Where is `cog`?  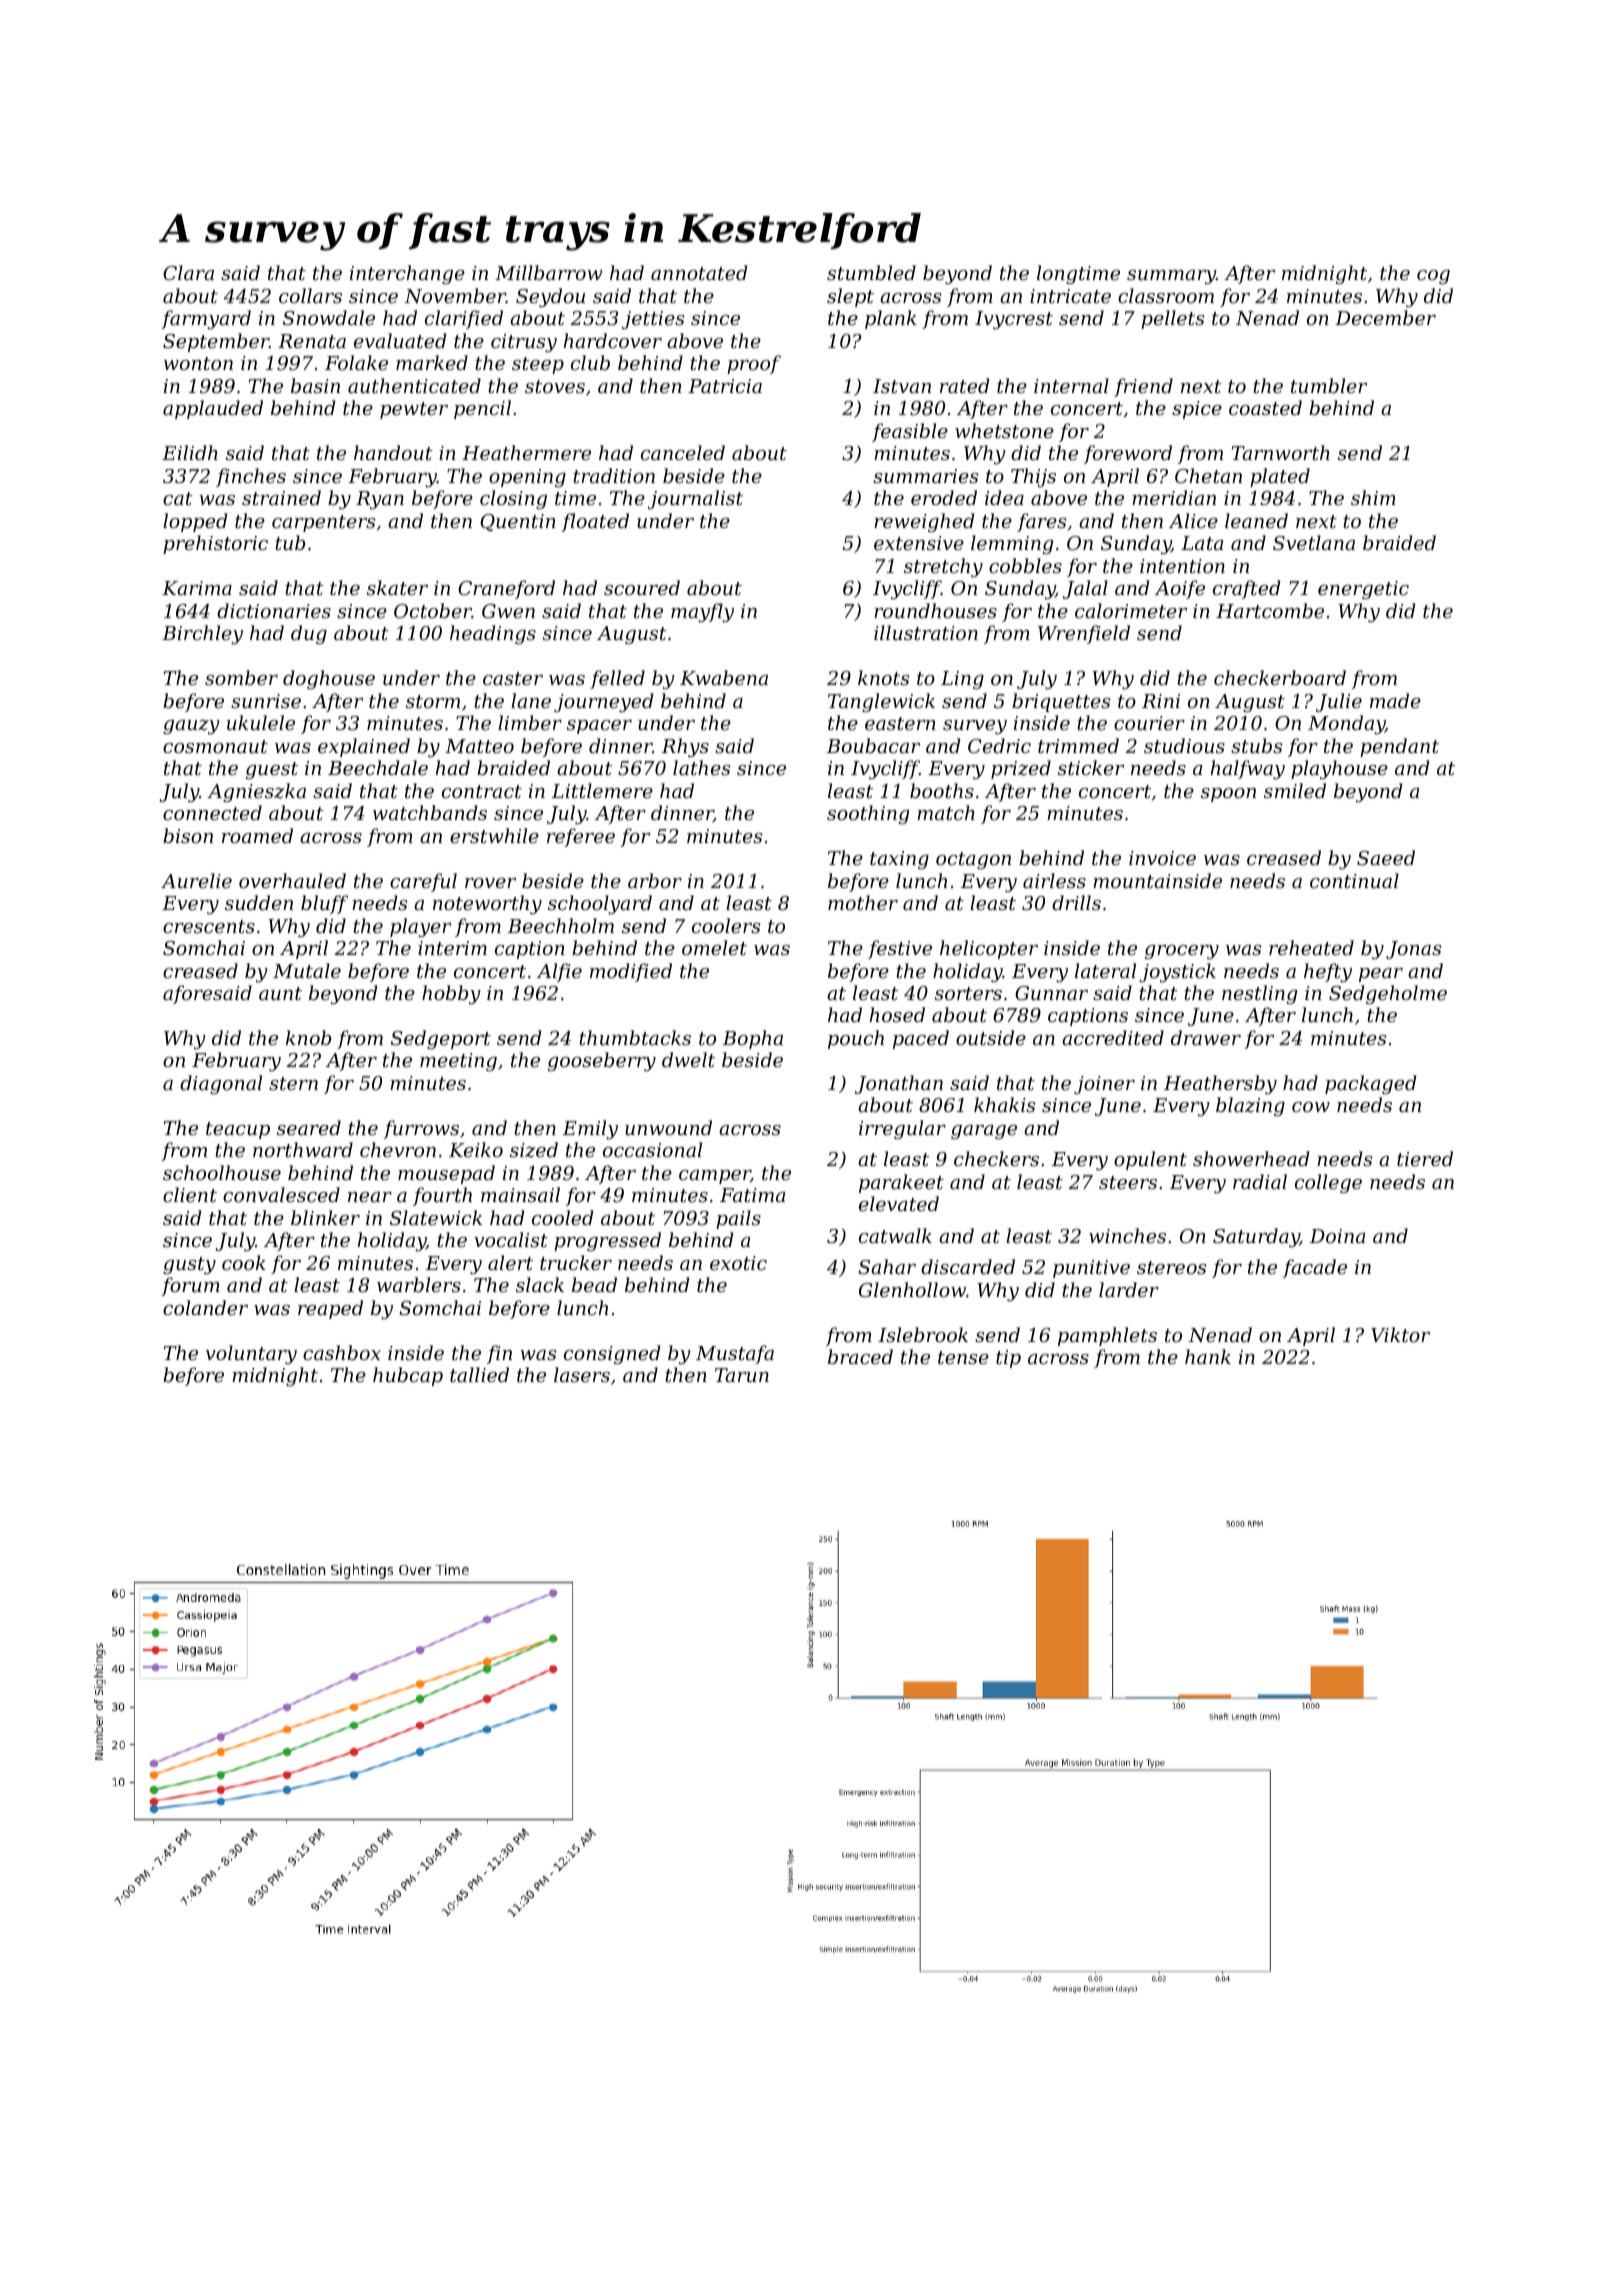 cog is located at coordinates (1433, 277).
